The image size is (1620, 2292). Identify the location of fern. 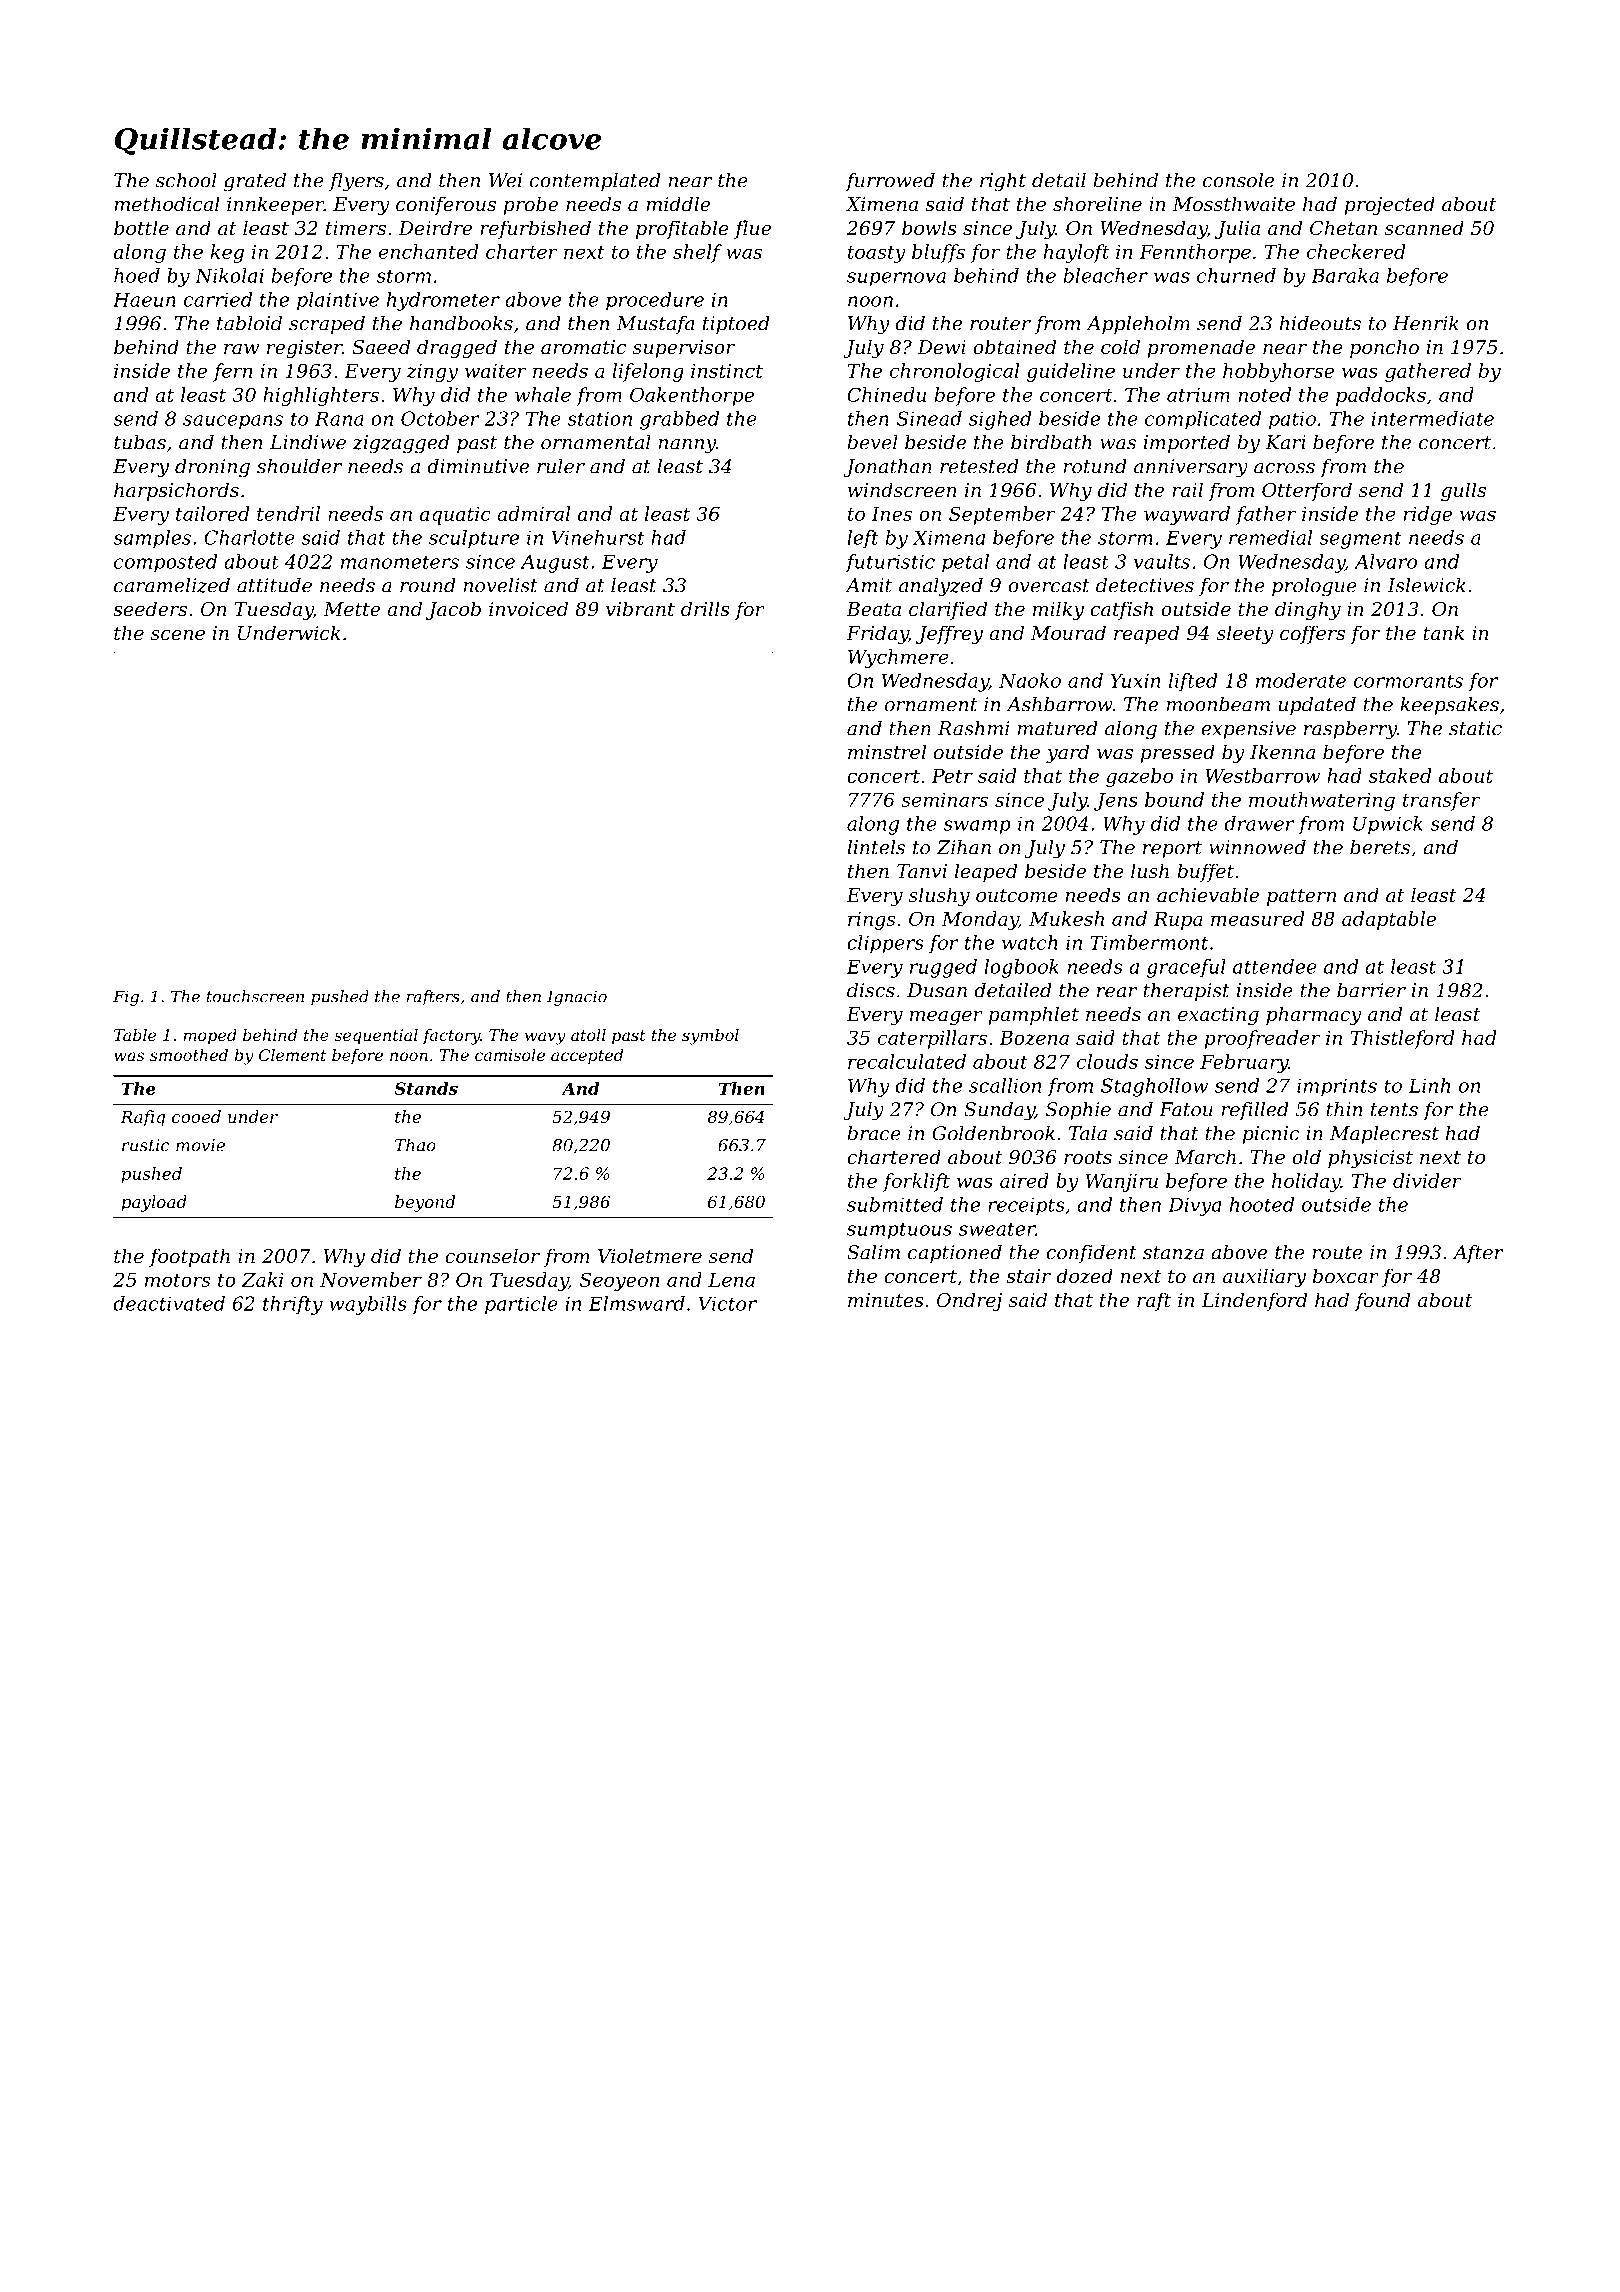
(232, 372).
